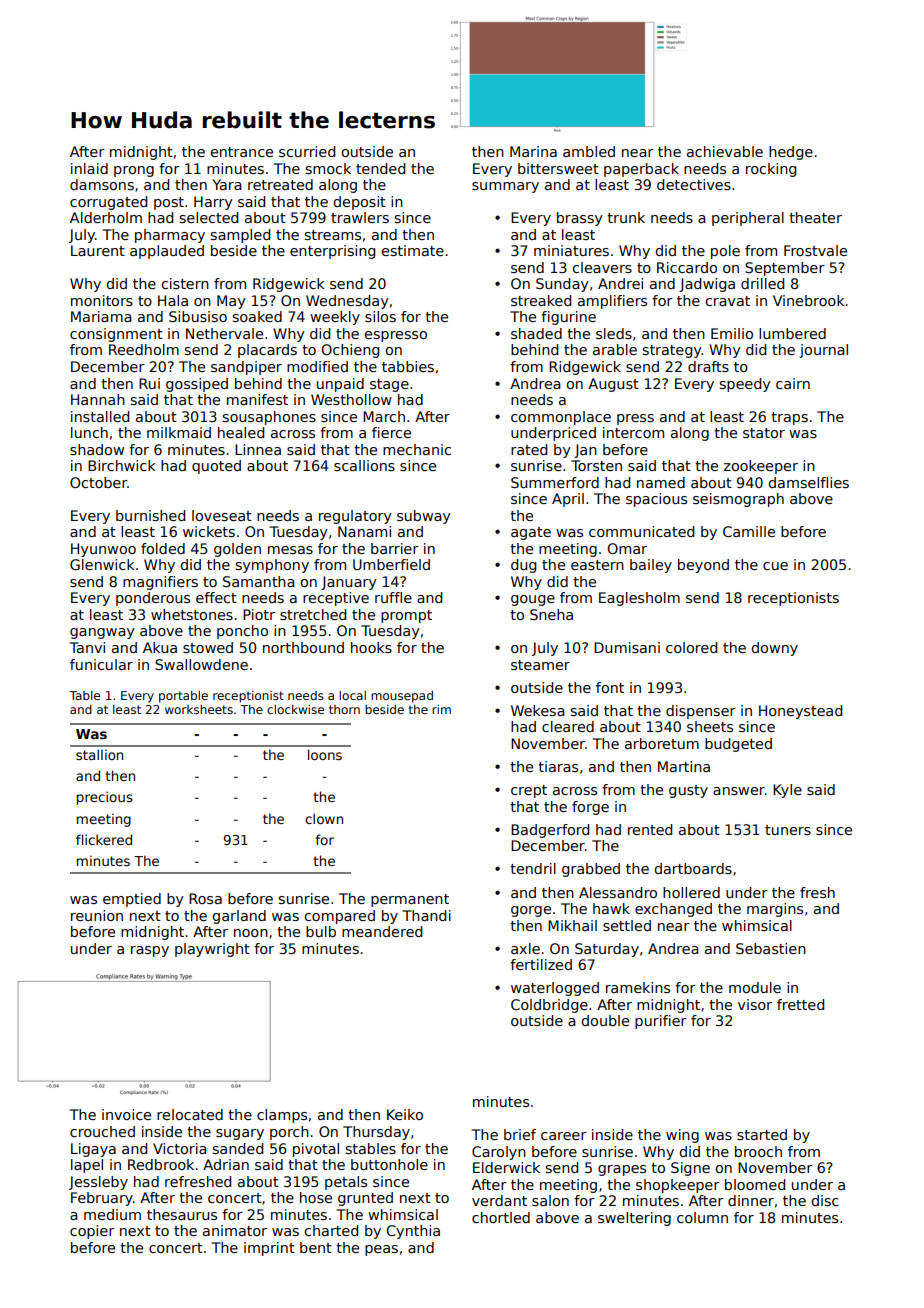  I want to click on inlaid, so click(89, 168).
